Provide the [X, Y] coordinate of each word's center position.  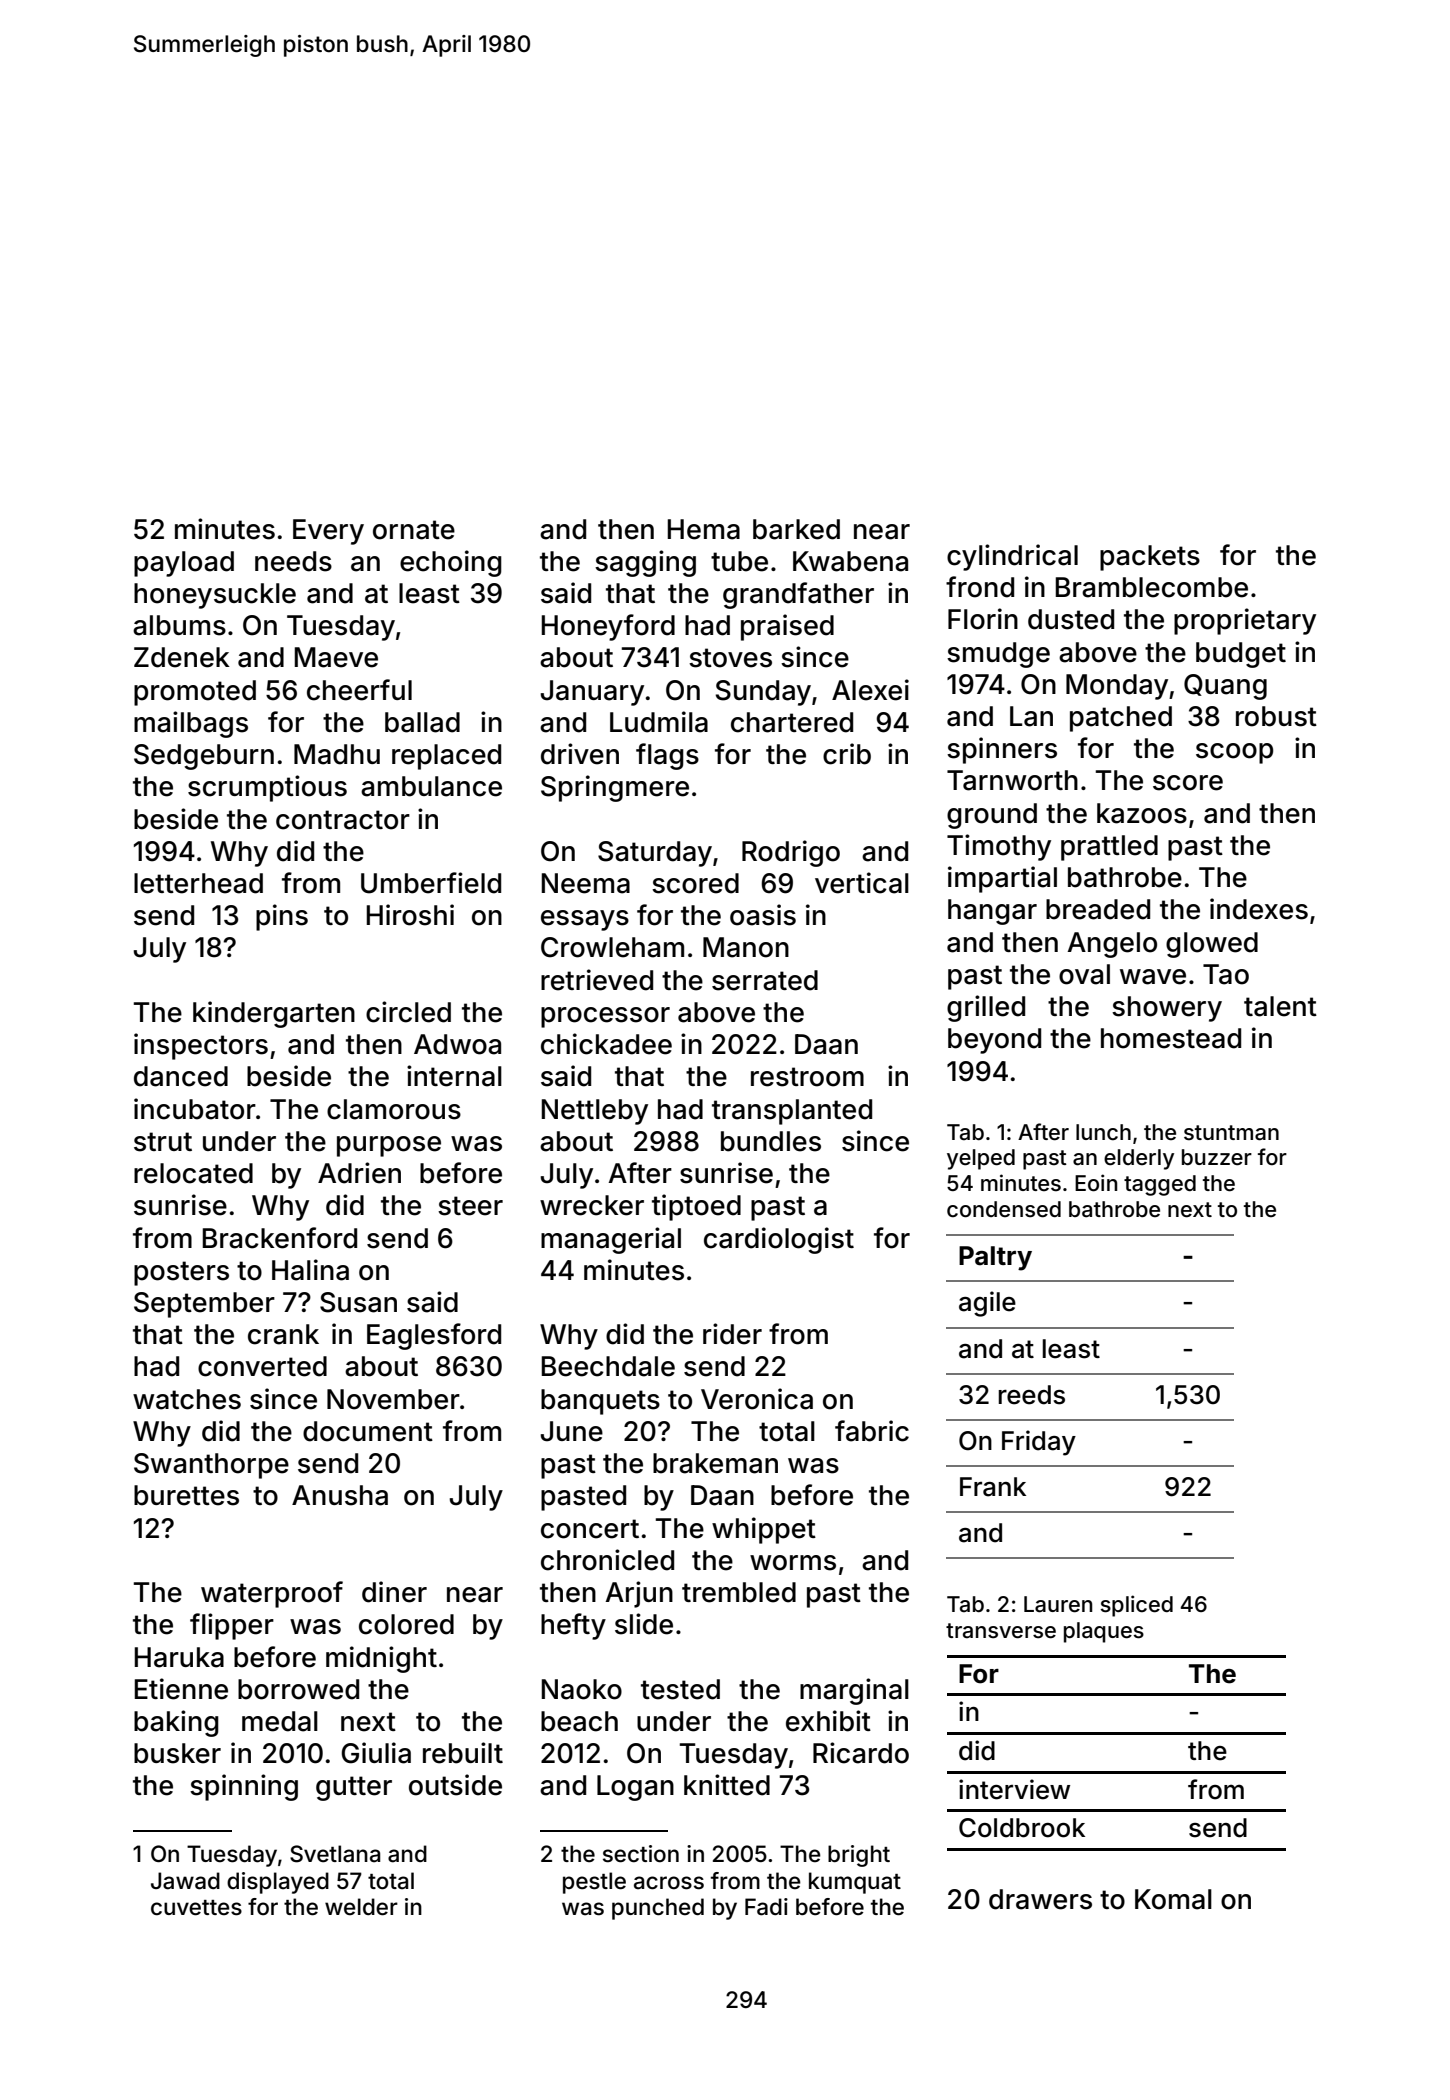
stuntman [1231, 1133]
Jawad [185, 1881]
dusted [1071, 619]
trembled [739, 1592]
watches [187, 1399]
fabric [872, 1431]
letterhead [198, 883]
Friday [1039, 1443]
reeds [1032, 1395]
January [592, 693]
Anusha [340, 1495]
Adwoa [457, 1044]
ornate [414, 530]
